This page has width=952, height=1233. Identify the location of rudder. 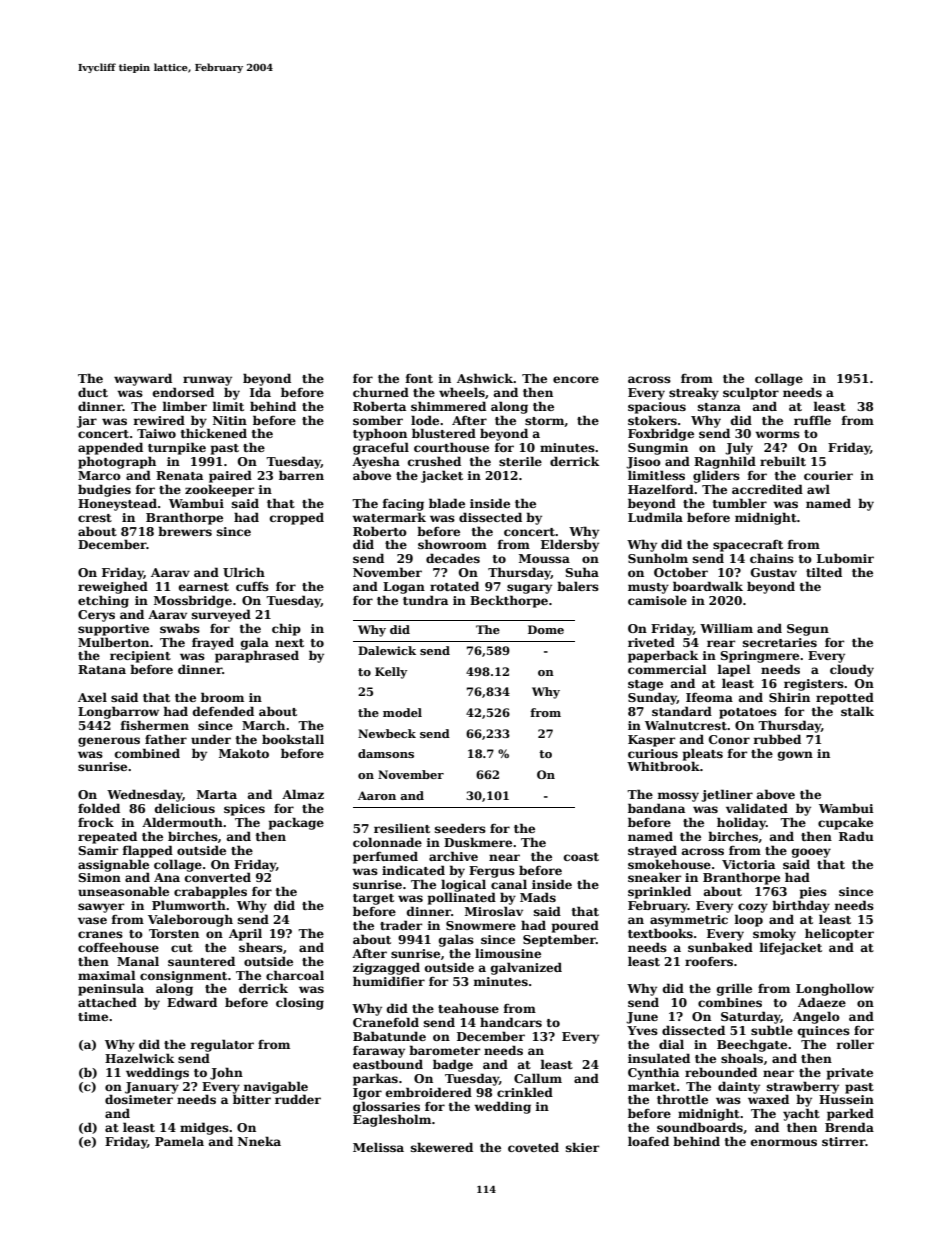
(298, 1099).
